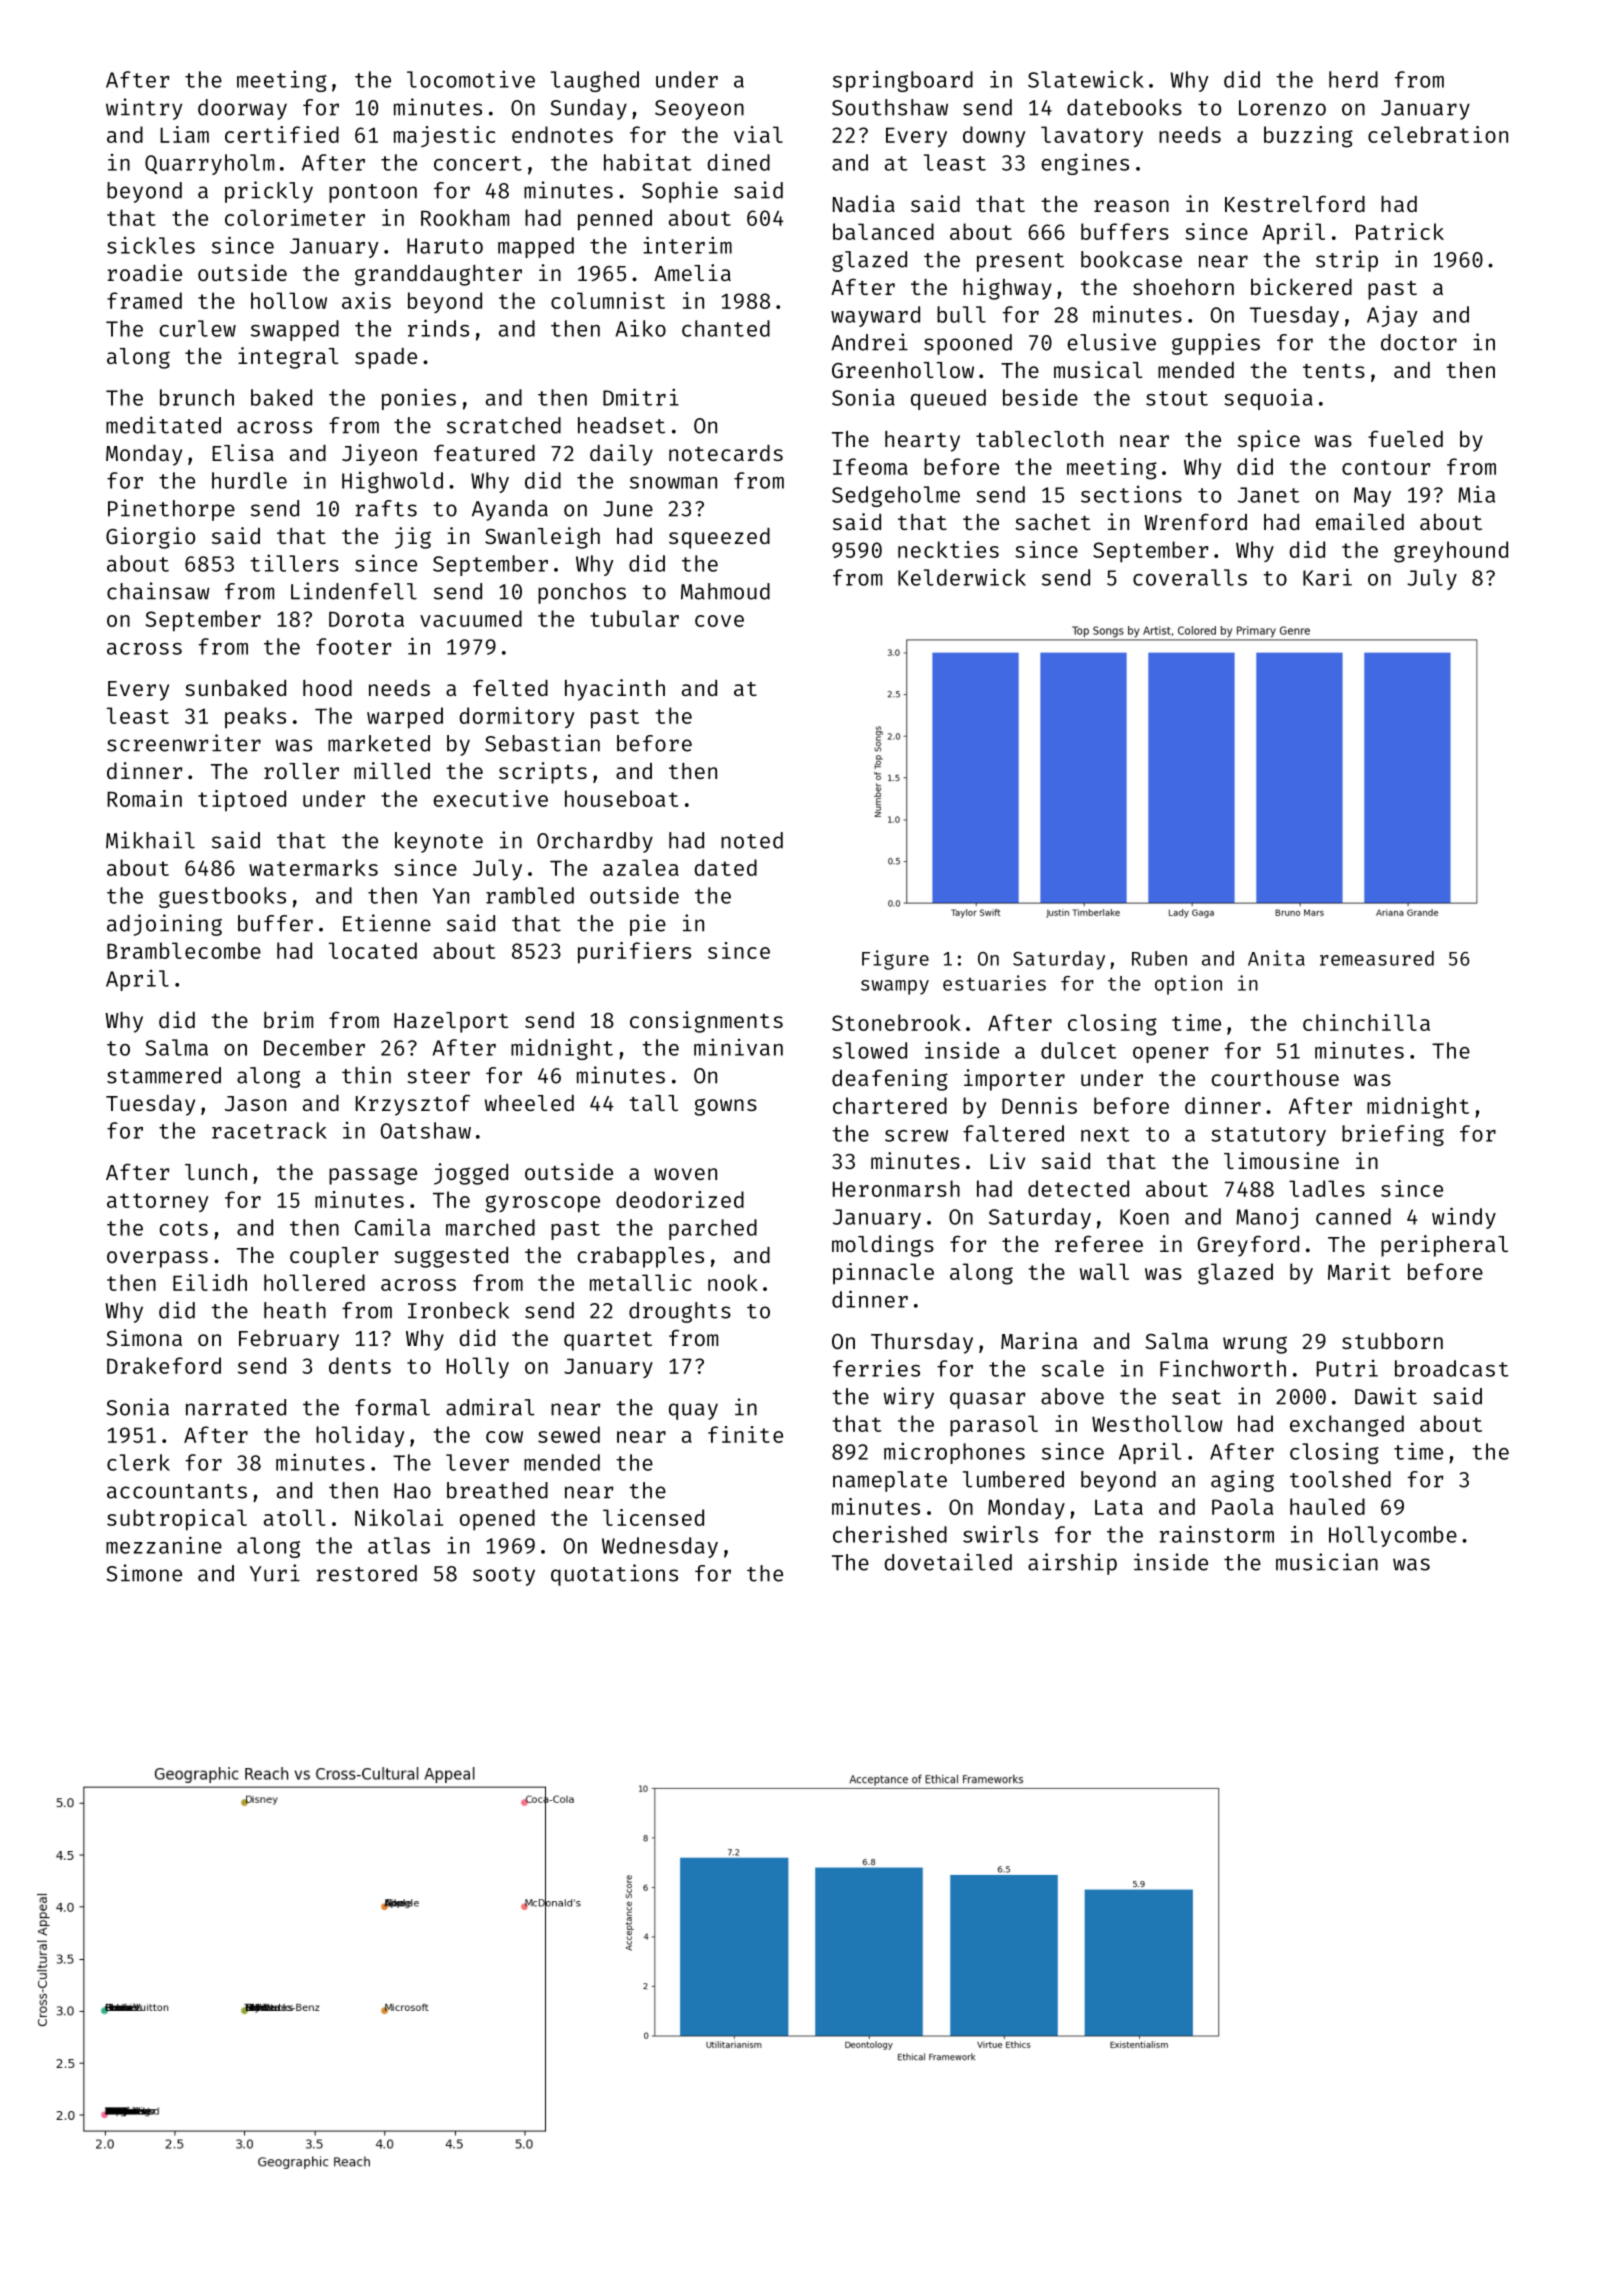  Describe the element at coordinates (1131, 259) in the document. I see `bookcase` at that location.
